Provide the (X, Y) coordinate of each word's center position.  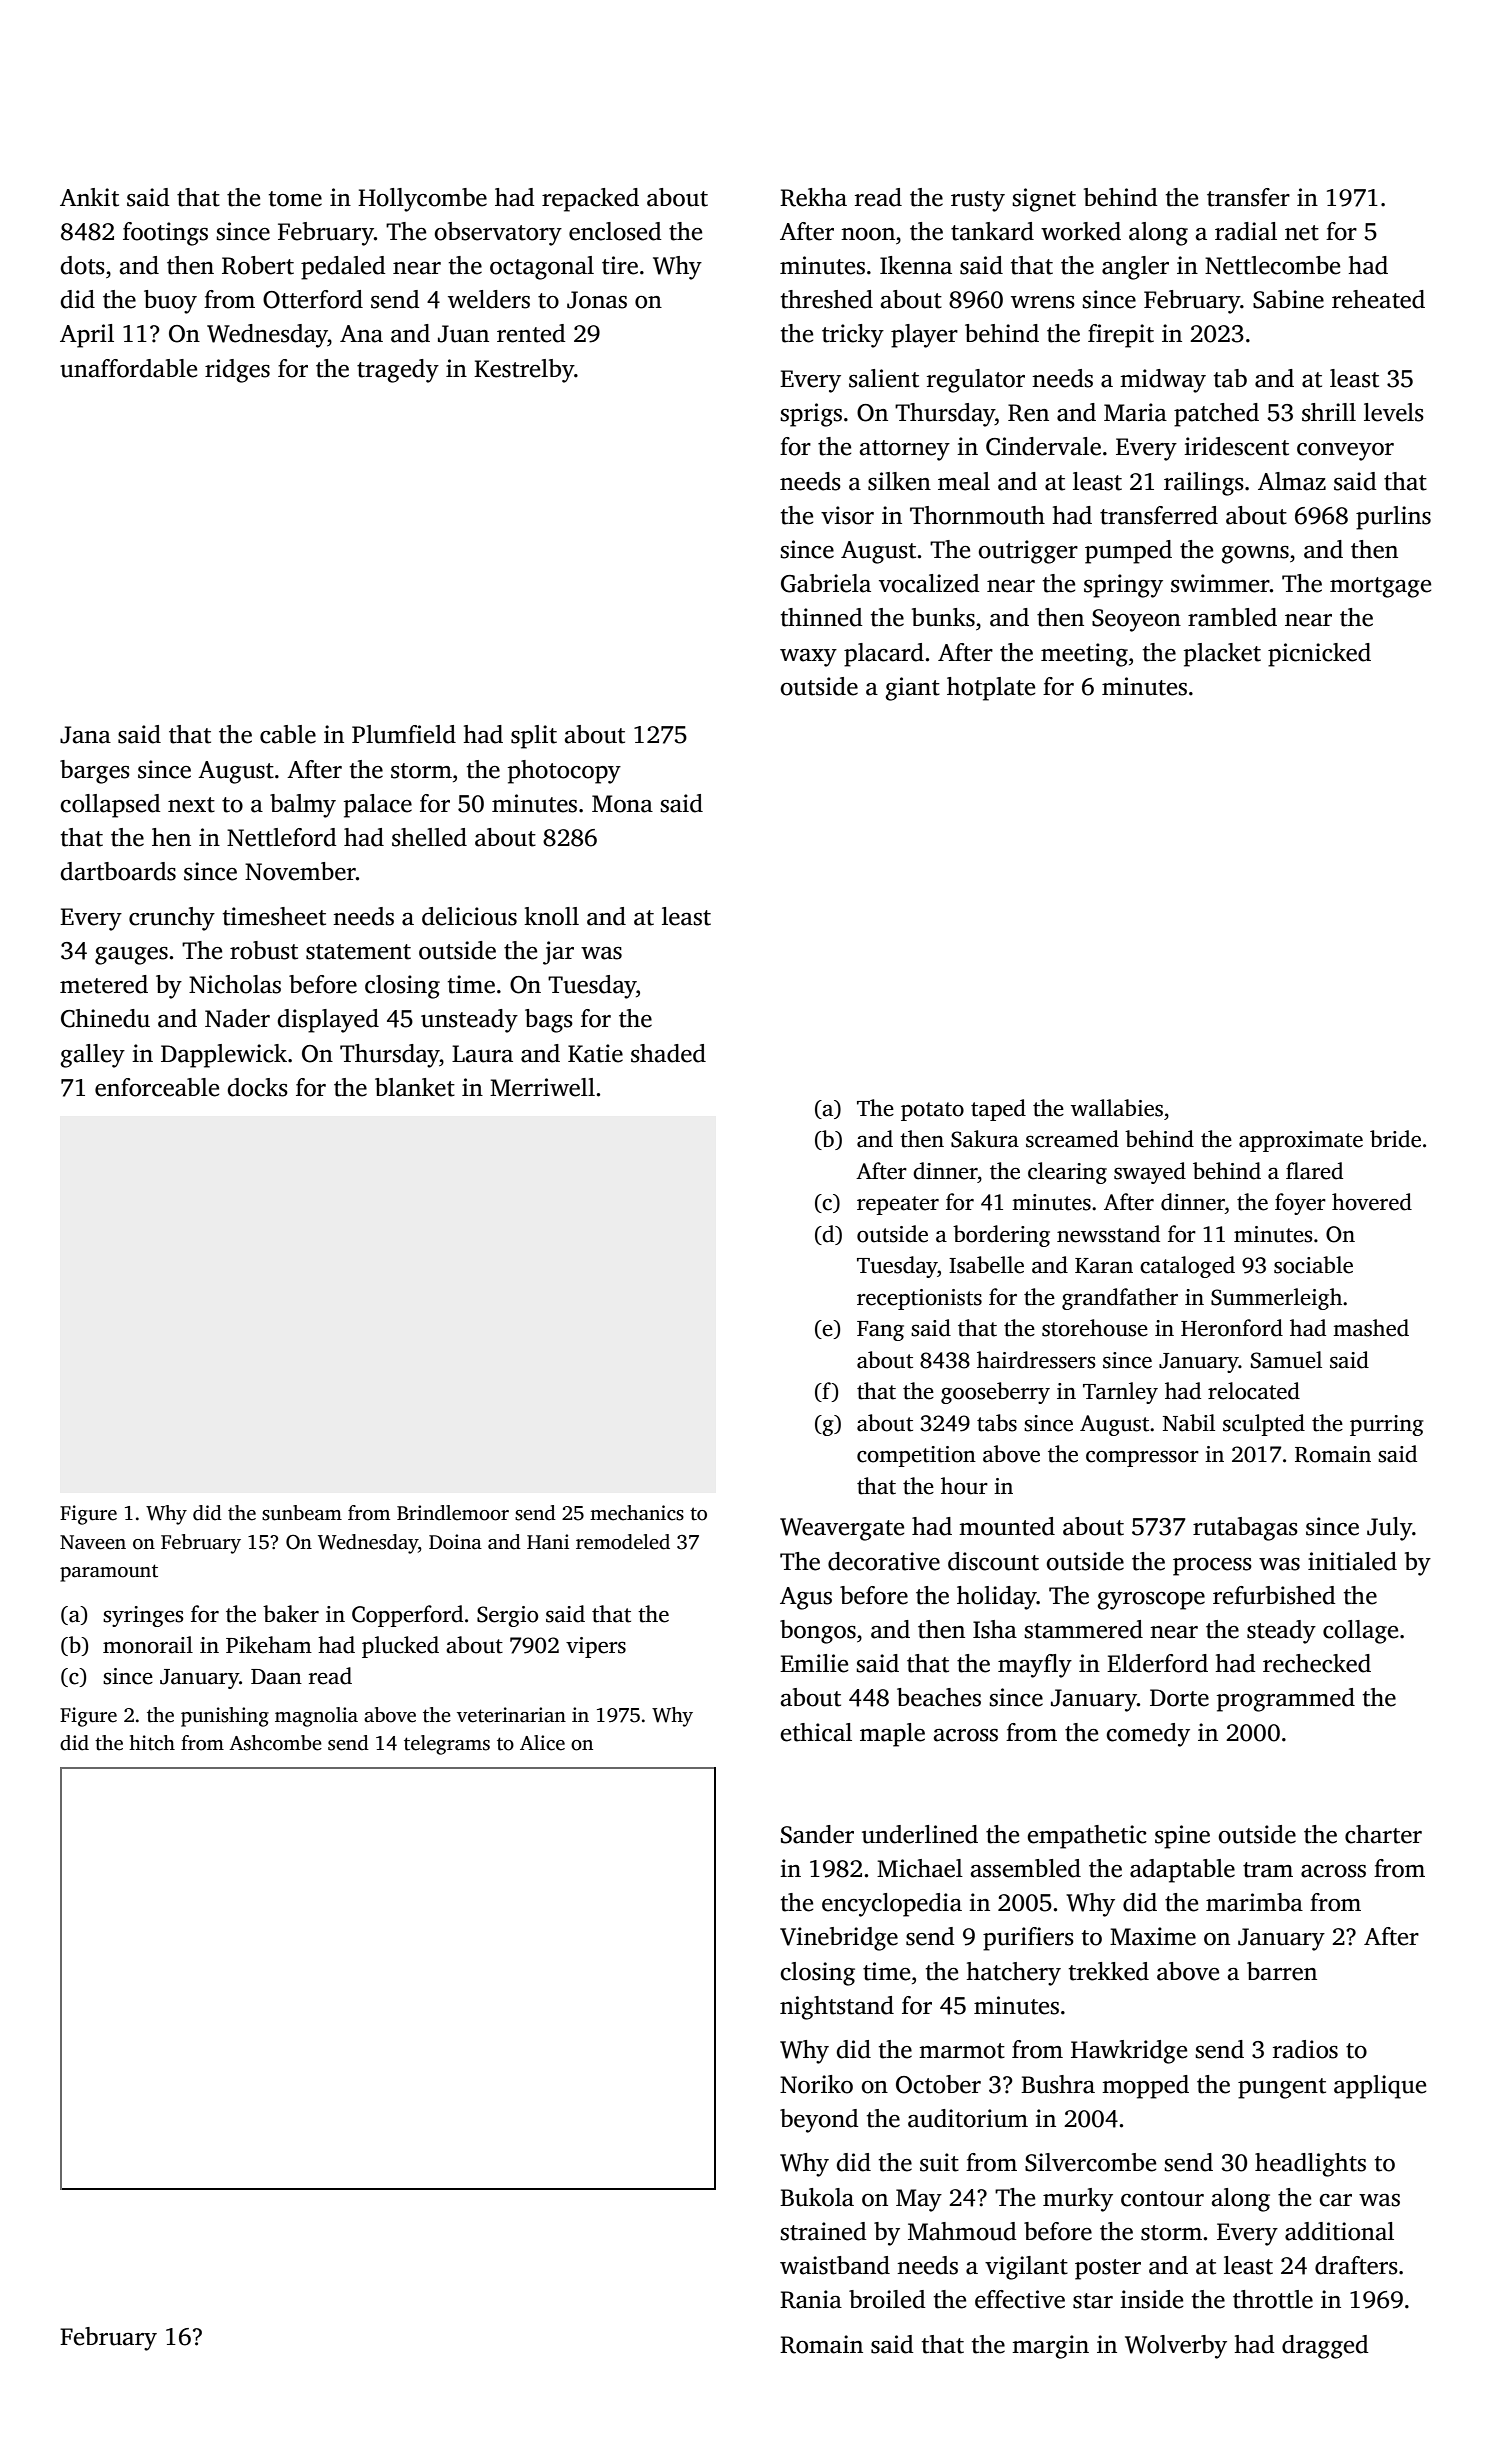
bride (1395, 1139)
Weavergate (842, 1529)
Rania (811, 2299)
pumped (1128, 552)
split (534, 737)
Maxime (1153, 1936)
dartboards (118, 871)
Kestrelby (524, 371)
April (87, 336)
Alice (542, 1743)
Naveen (93, 1542)
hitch (152, 1743)
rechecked (1317, 1663)
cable (288, 734)
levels (1394, 412)
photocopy (564, 772)
